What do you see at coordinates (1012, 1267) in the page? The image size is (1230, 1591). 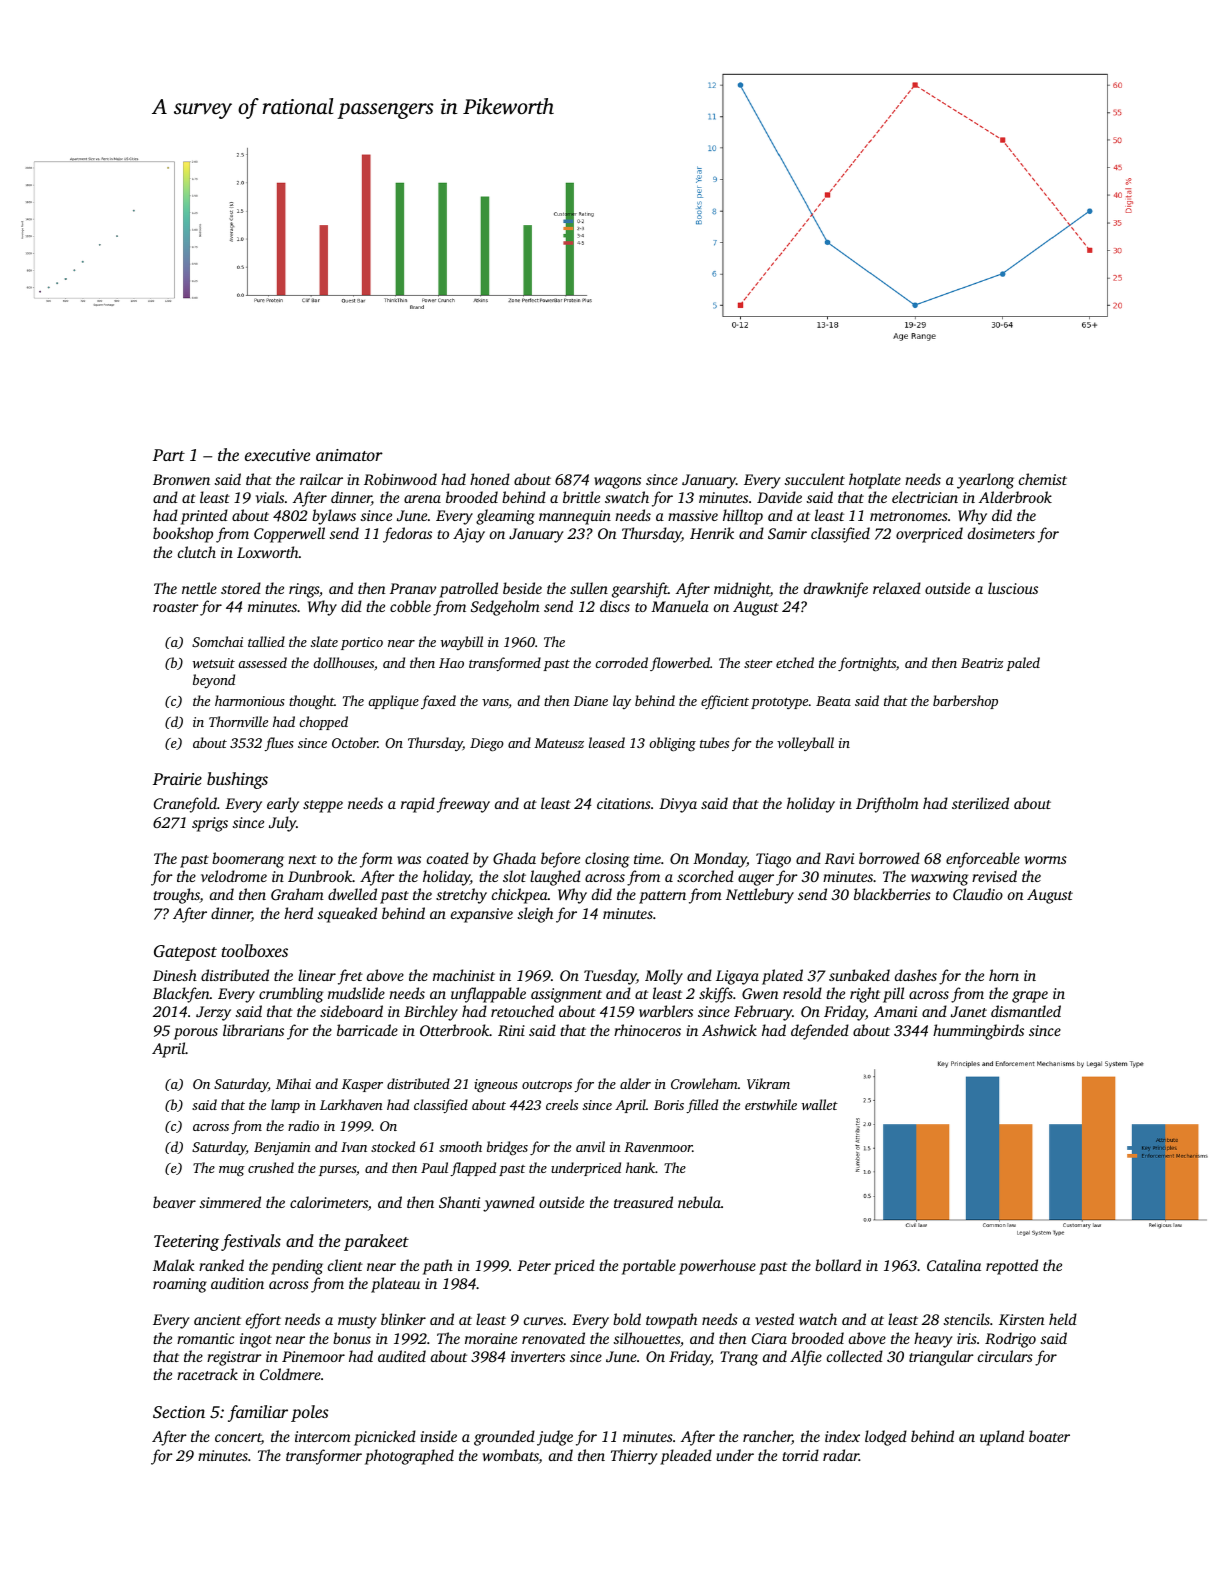 I see `repotted` at bounding box center [1012, 1267].
